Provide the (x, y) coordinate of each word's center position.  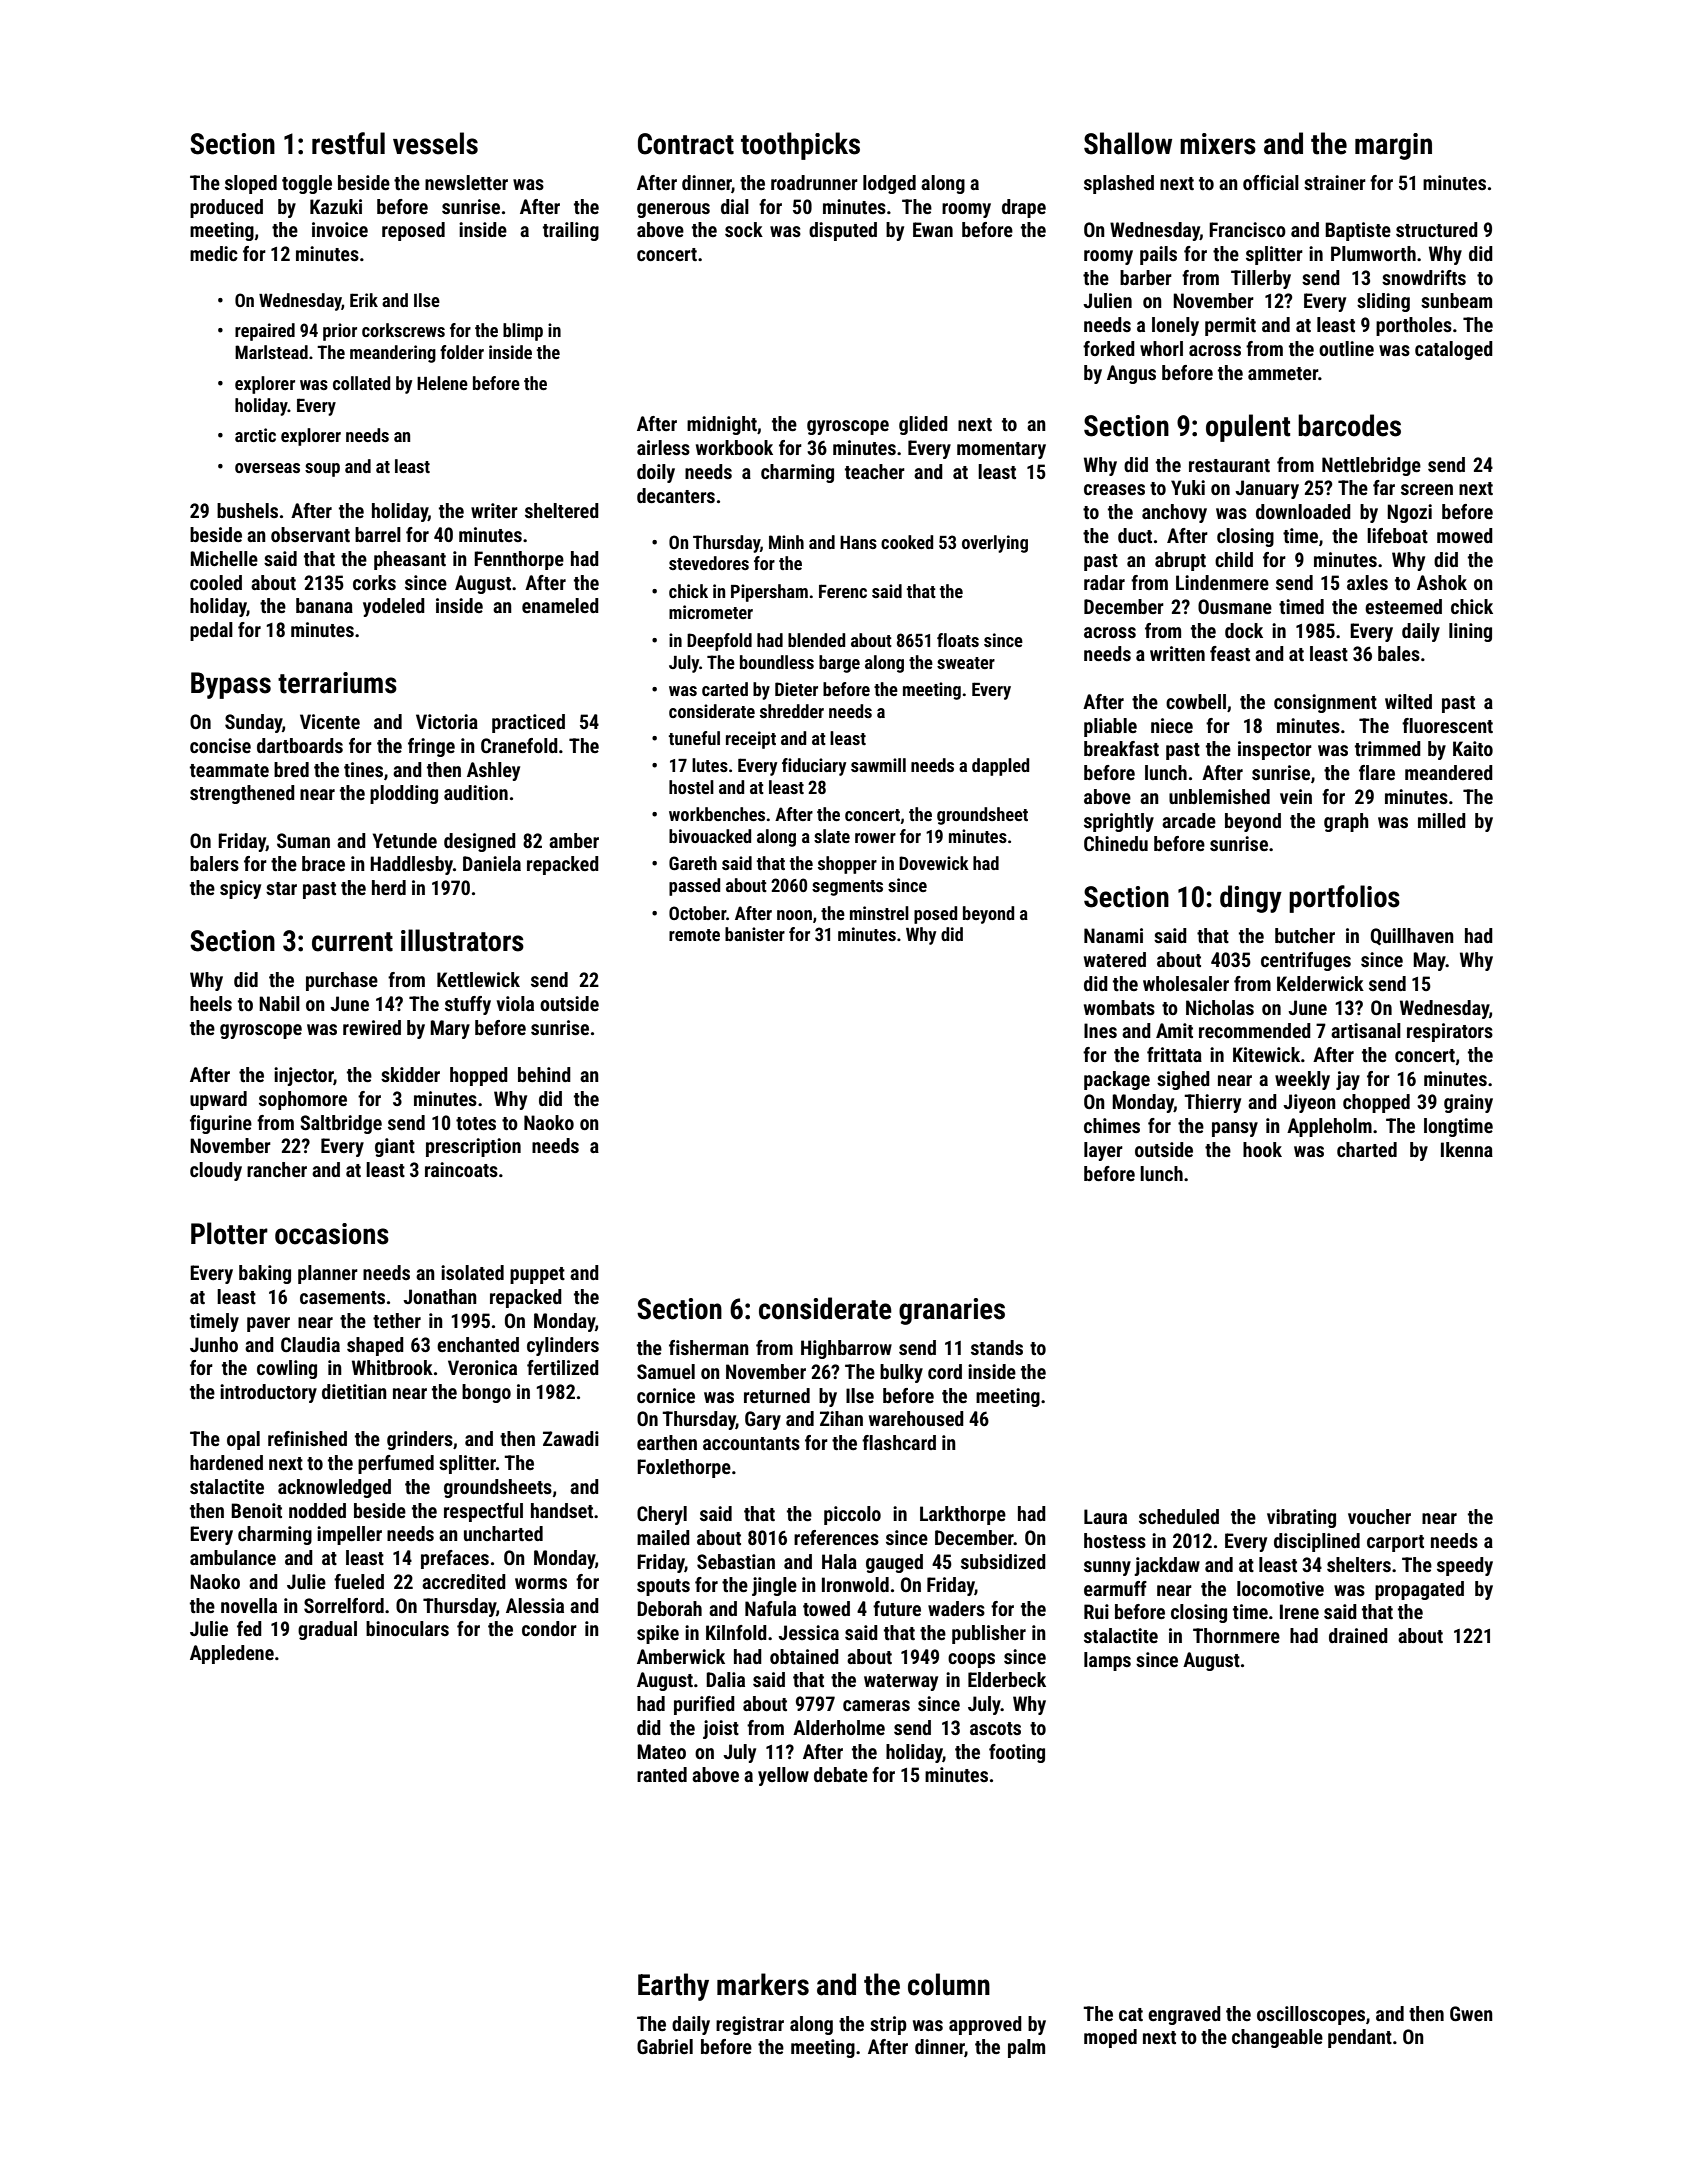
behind (544, 1074)
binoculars (407, 1628)
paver (268, 1324)
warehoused (916, 1418)
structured (1437, 229)
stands (997, 1347)
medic (214, 253)
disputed (843, 231)
